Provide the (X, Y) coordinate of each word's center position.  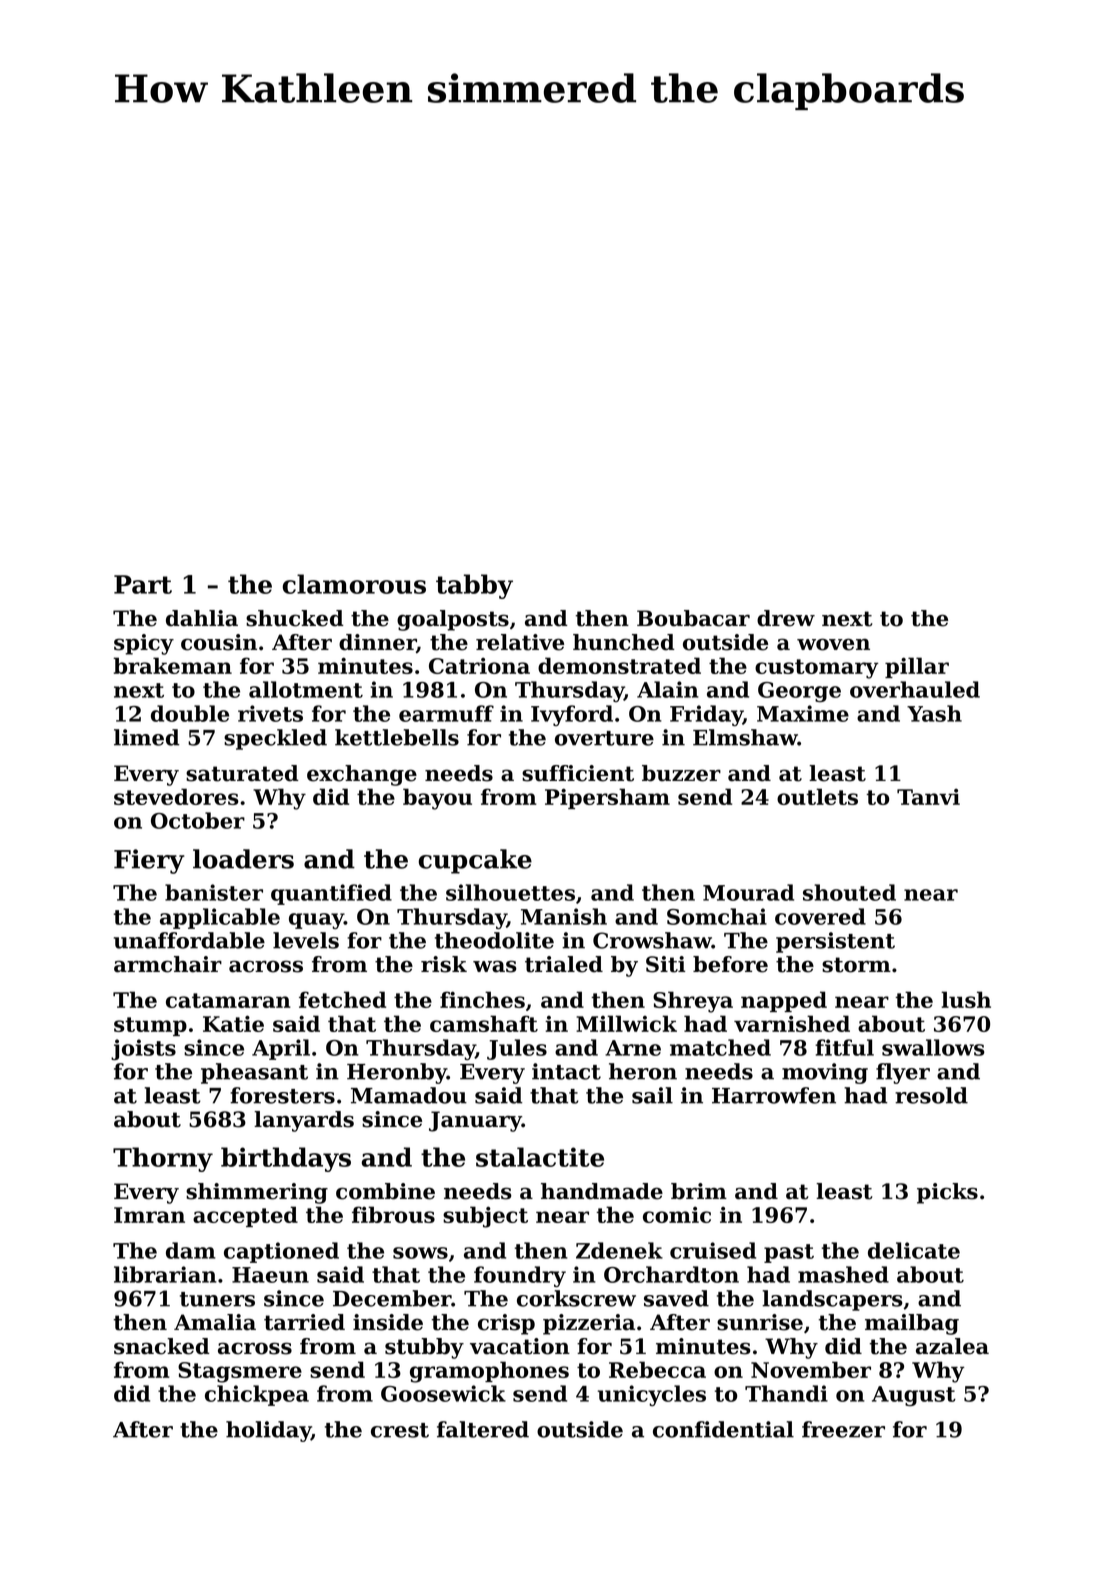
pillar (917, 667)
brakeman (172, 665)
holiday (268, 1431)
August (914, 1396)
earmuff (446, 713)
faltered (483, 1429)
